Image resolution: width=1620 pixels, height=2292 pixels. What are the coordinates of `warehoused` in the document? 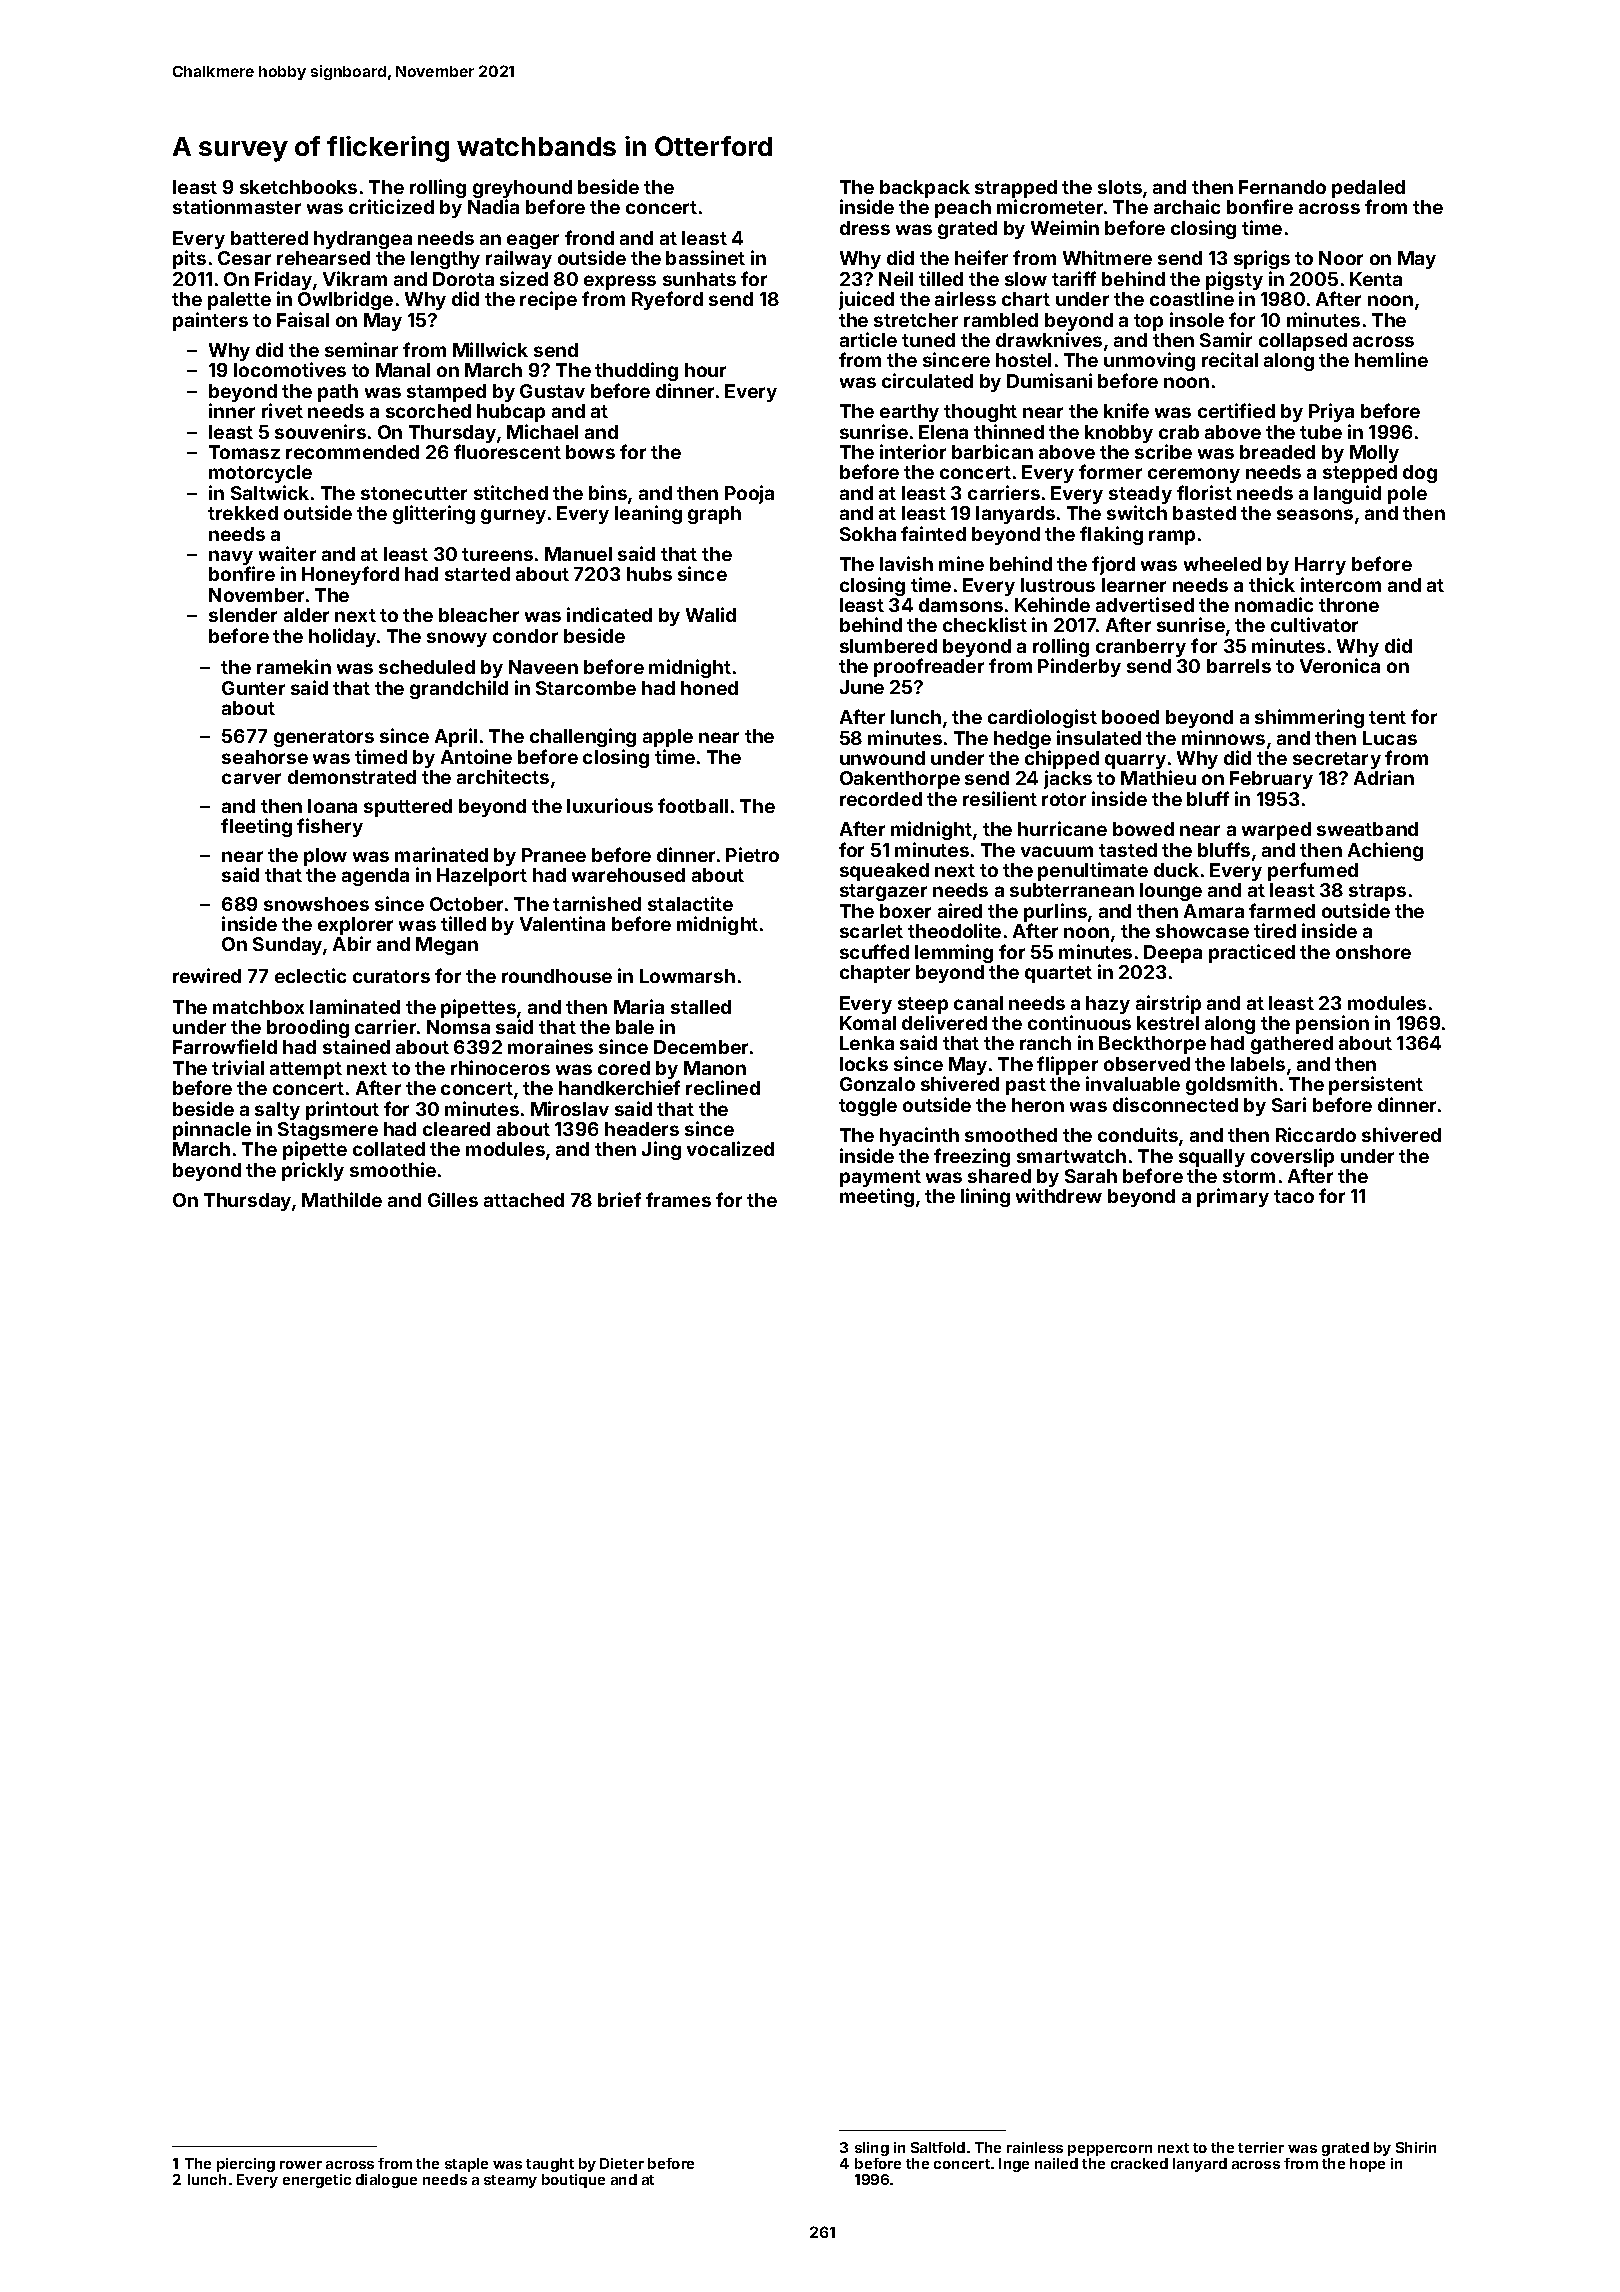 It's located at (628, 875).
